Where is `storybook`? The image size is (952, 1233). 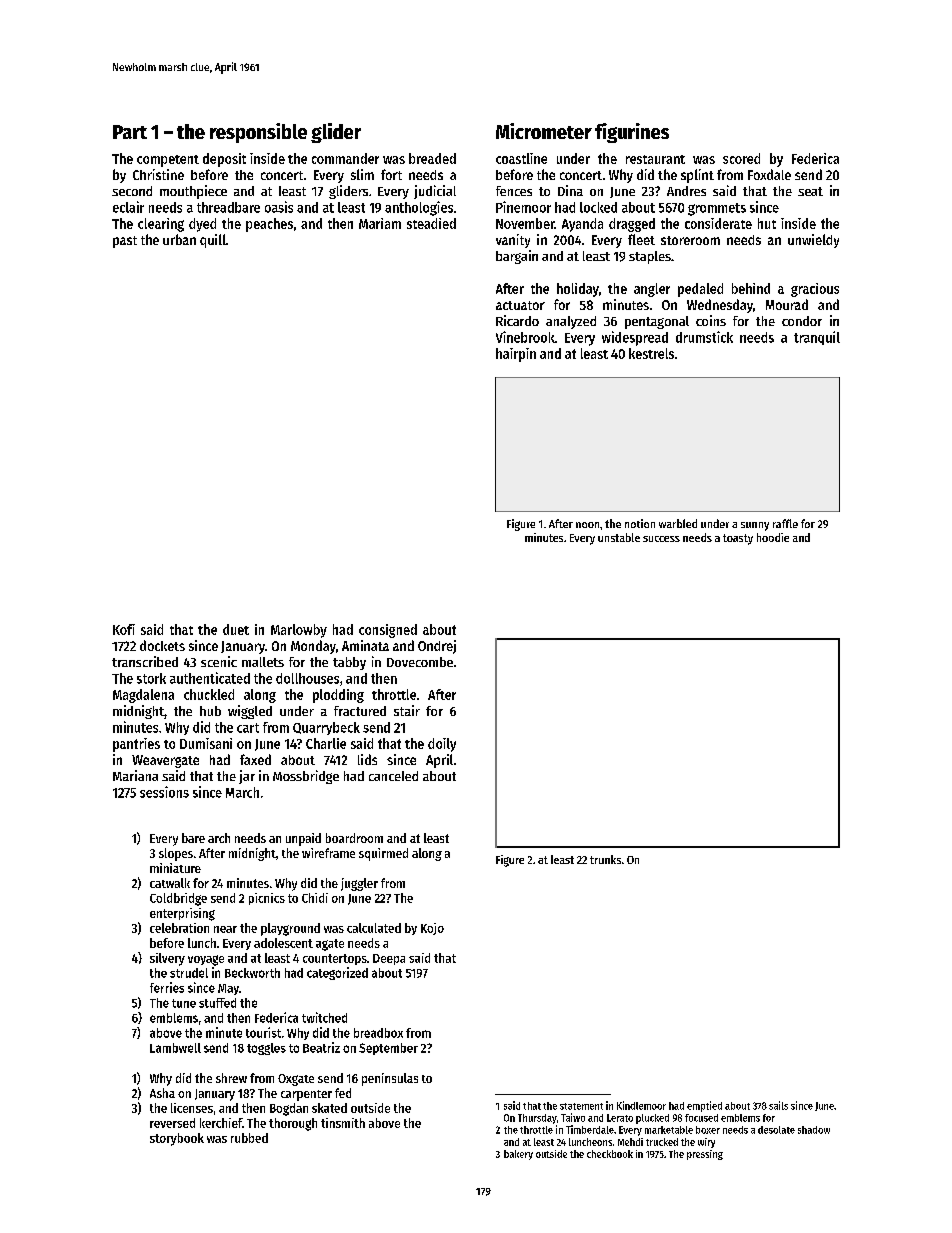 storybook is located at coordinates (177, 1139).
